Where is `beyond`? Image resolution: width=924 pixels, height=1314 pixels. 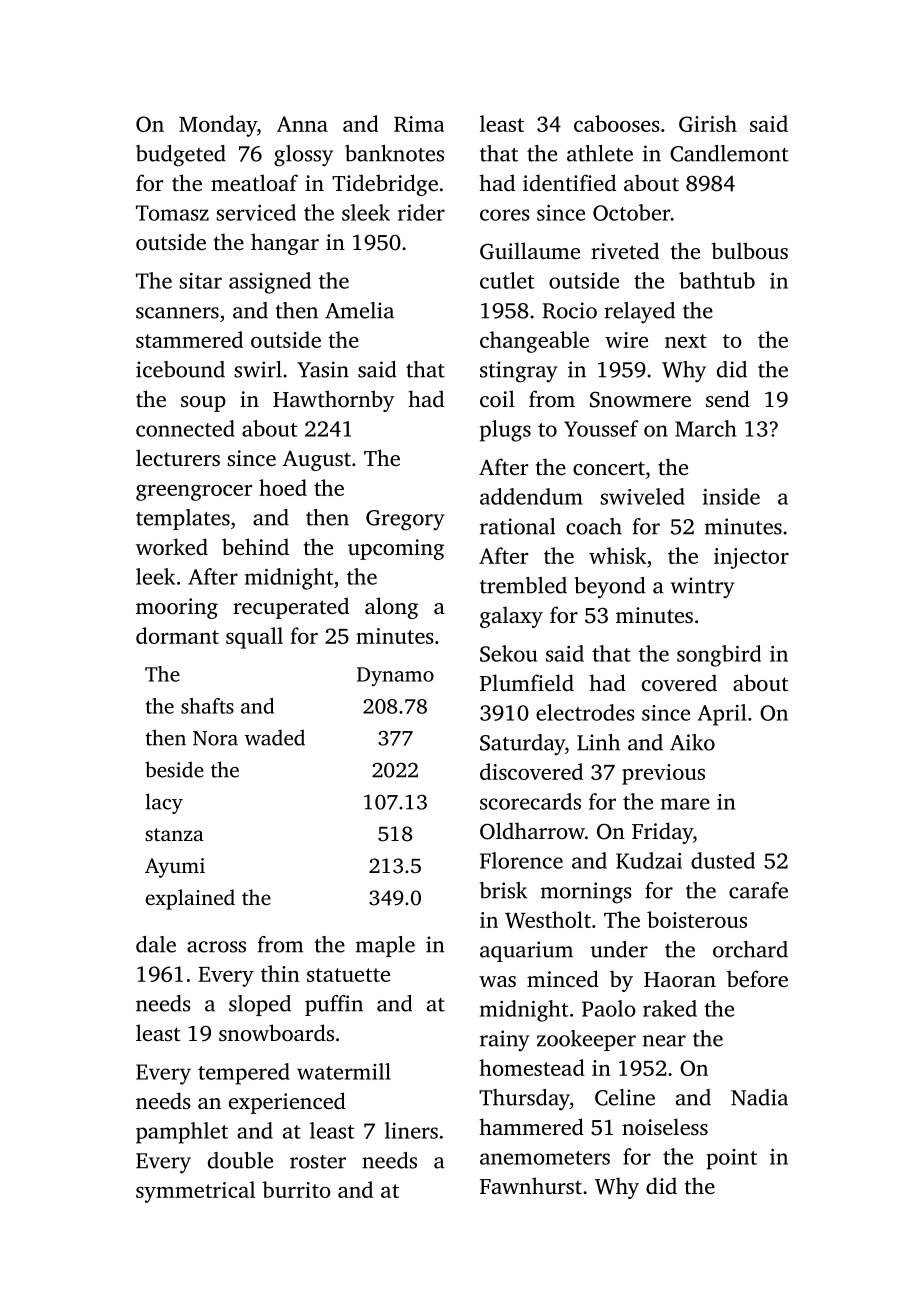 beyond is located at coordinates (610, 588).
